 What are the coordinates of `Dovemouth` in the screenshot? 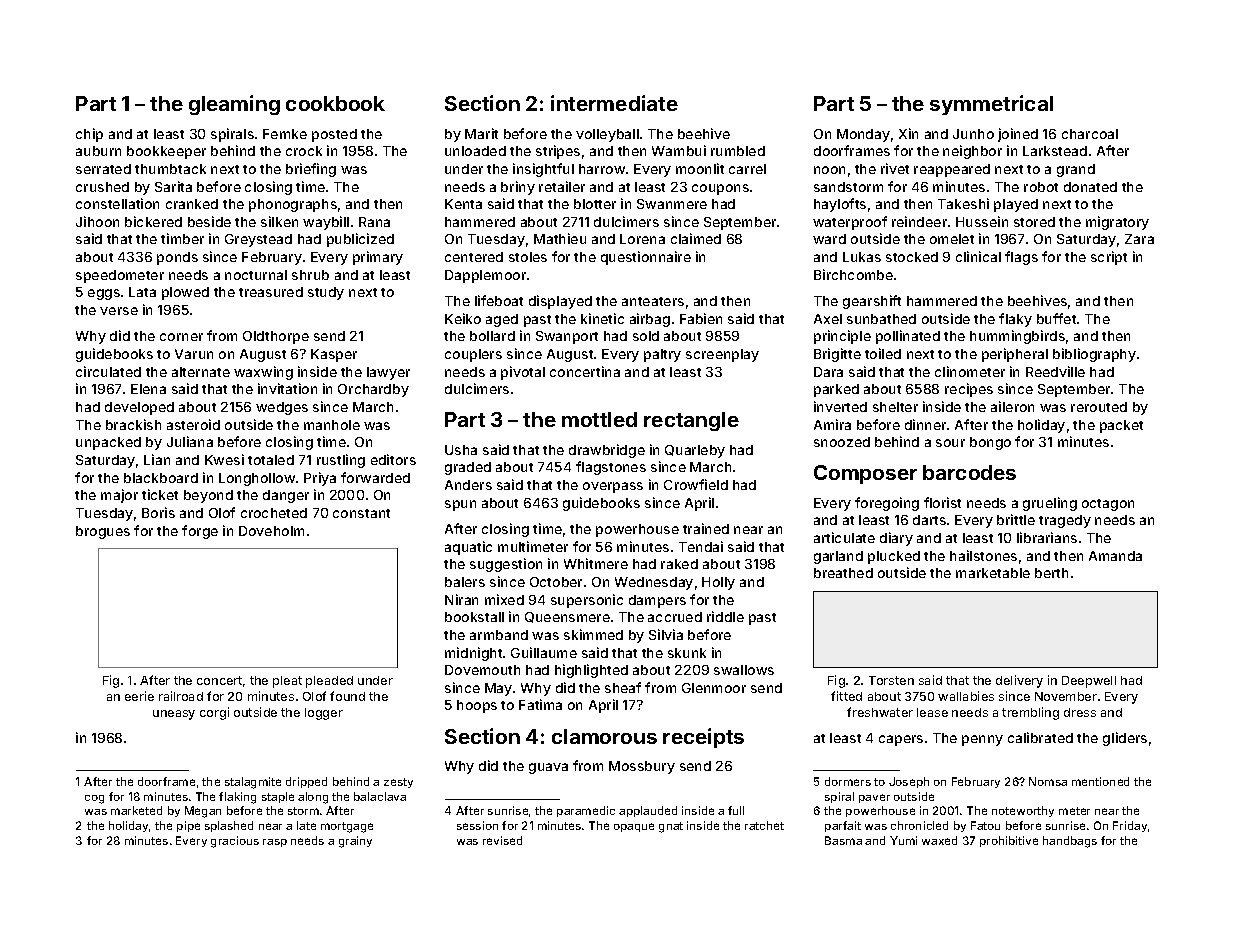 It's located at (482, 670).
